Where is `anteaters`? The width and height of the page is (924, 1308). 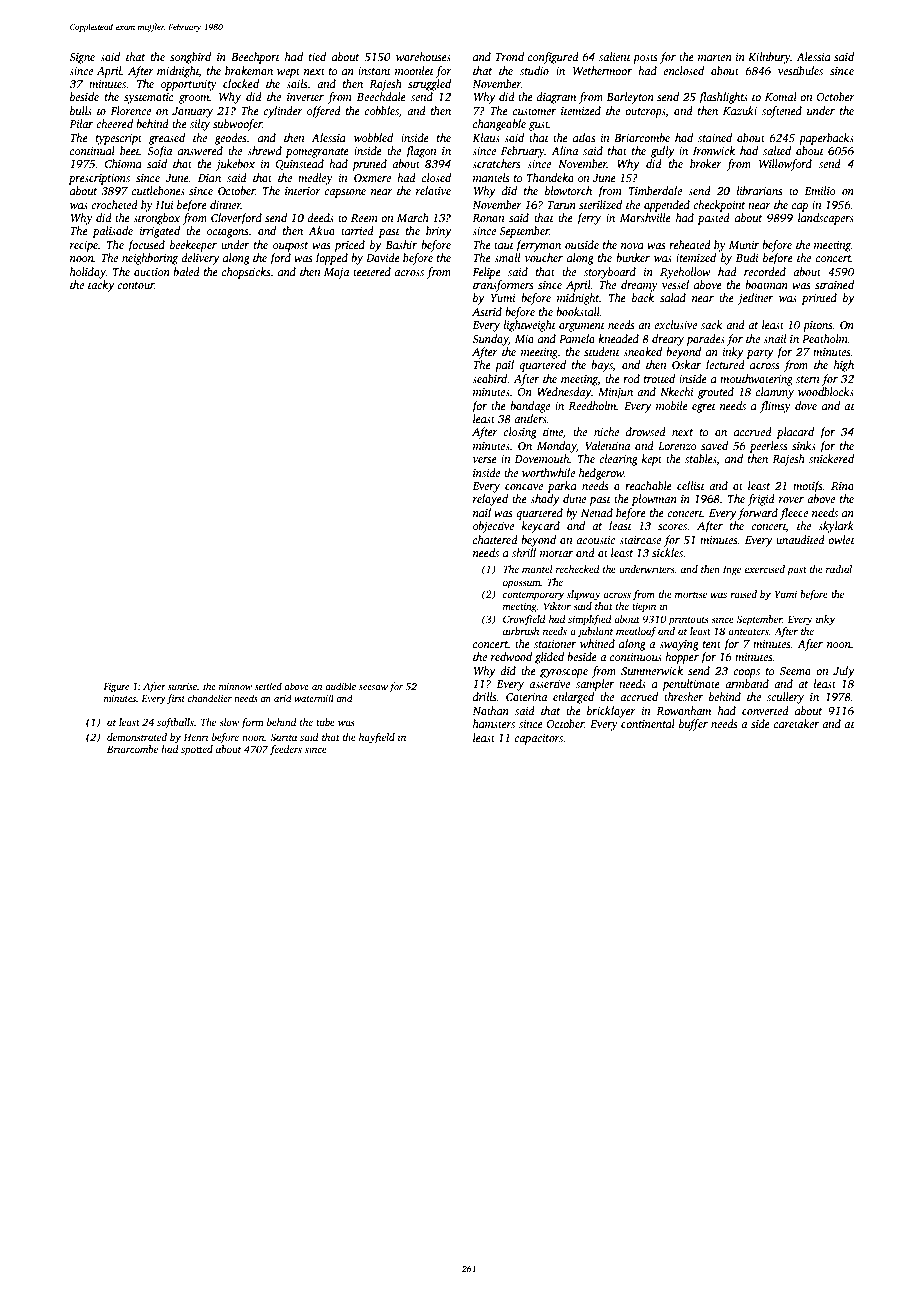
anteaters is located at coordinates (748, 632).
